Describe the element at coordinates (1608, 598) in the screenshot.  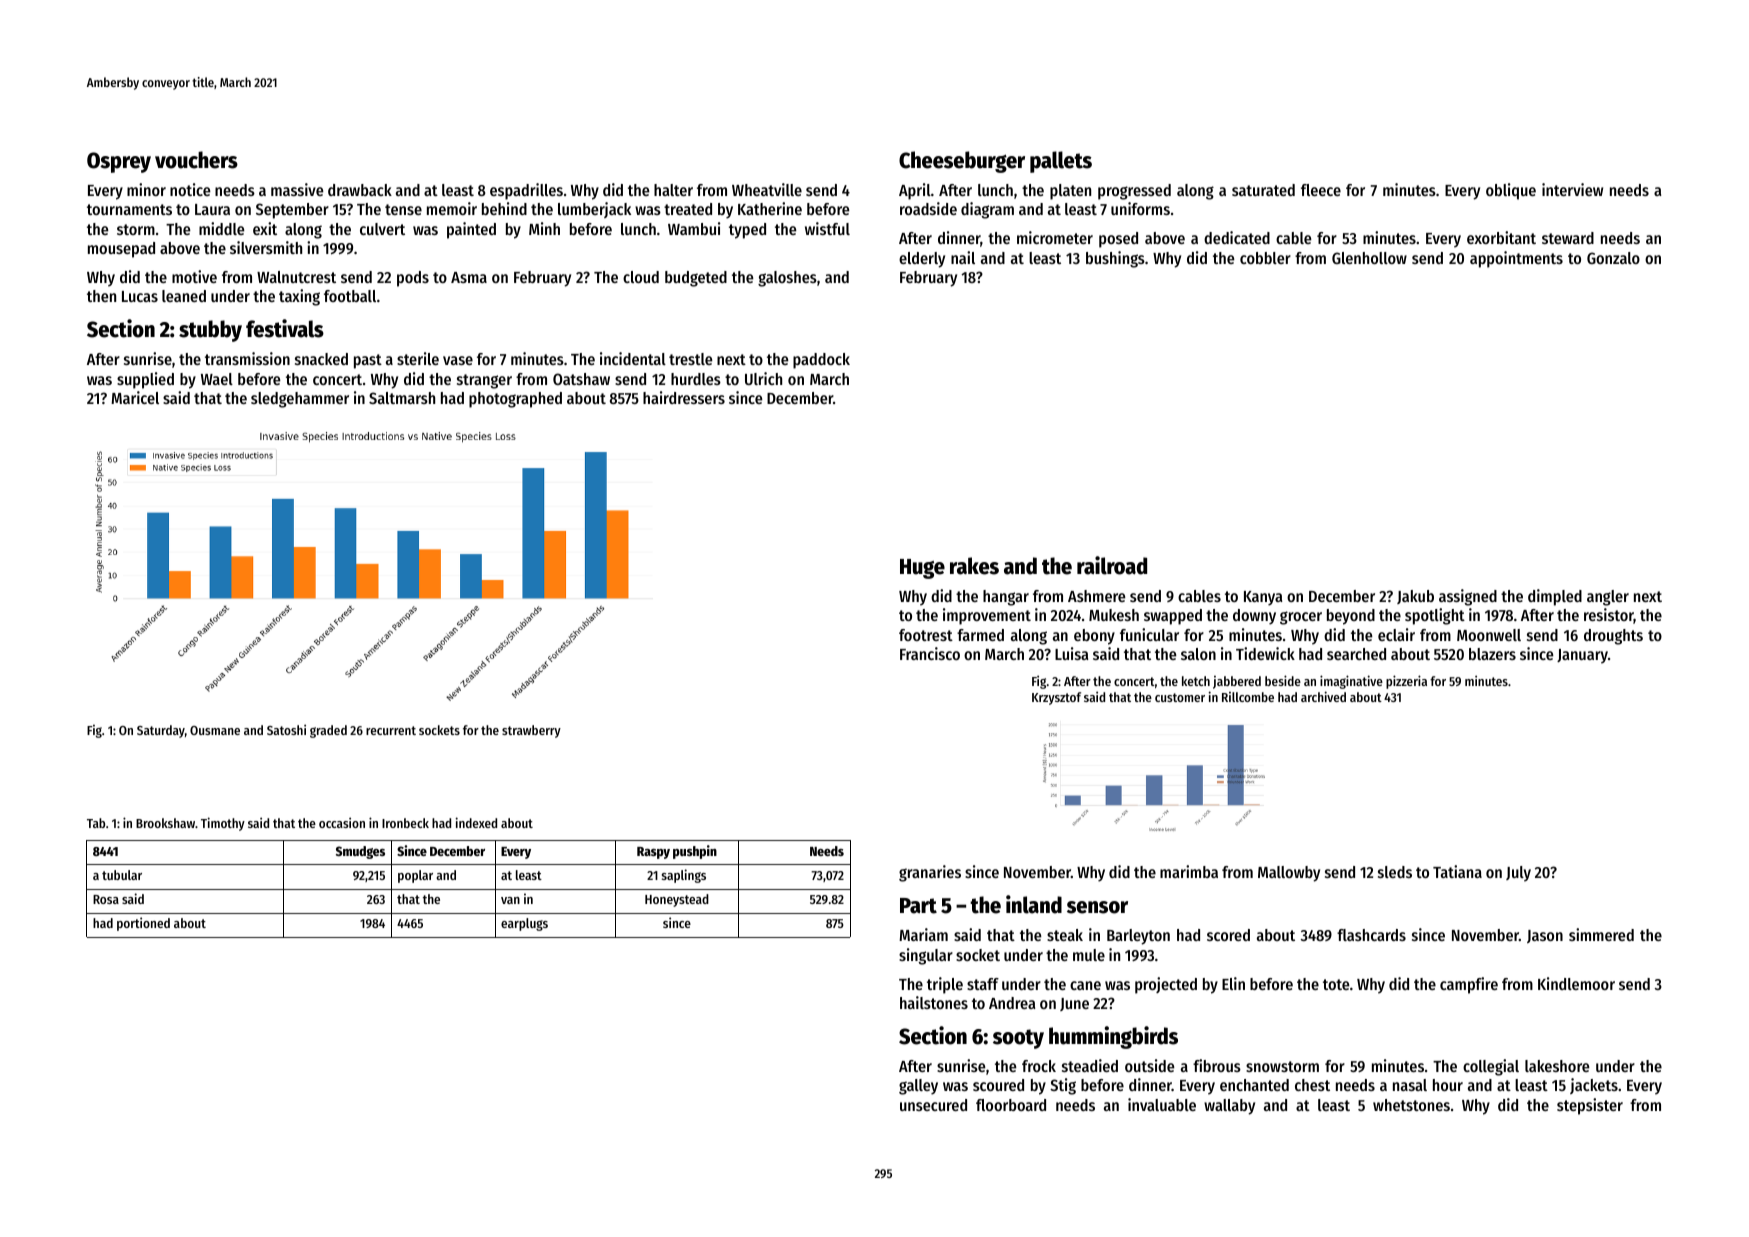
I see `angler` at that location.
